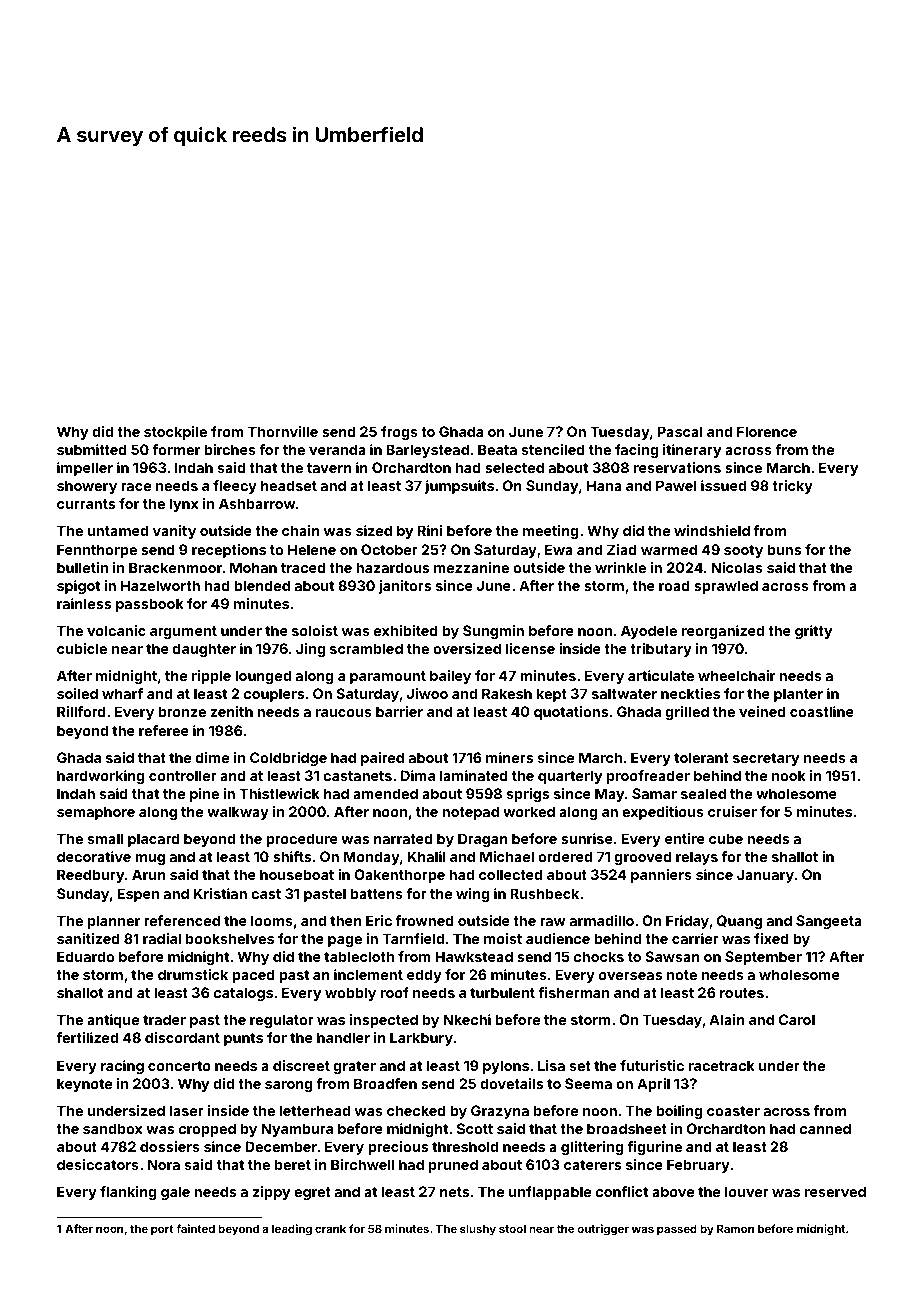 The height and width of the screenshot is (1308, 924). I want to click on port, so click(162, 1230).
